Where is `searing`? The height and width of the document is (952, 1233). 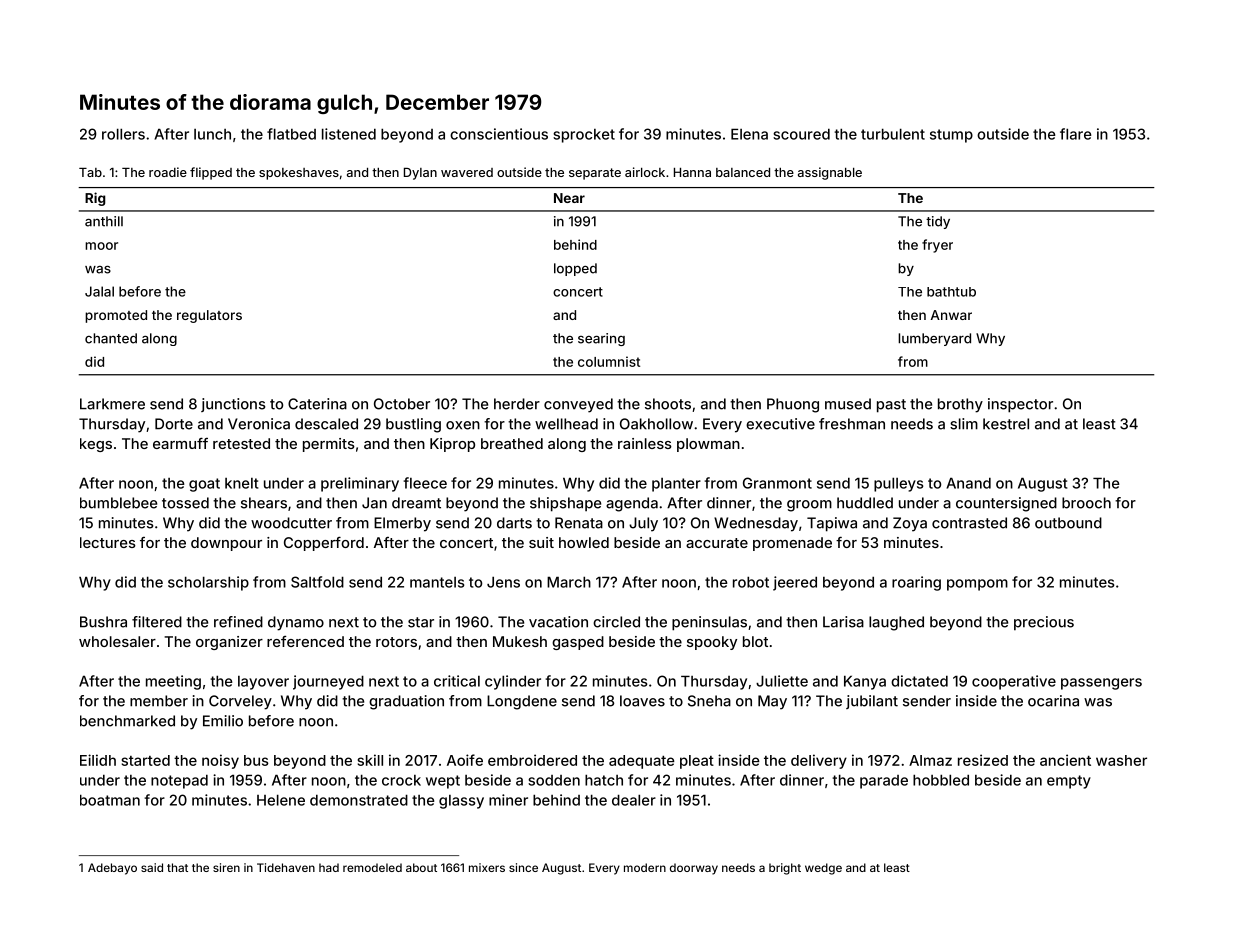
searing is located at coordinates (601, 339).
